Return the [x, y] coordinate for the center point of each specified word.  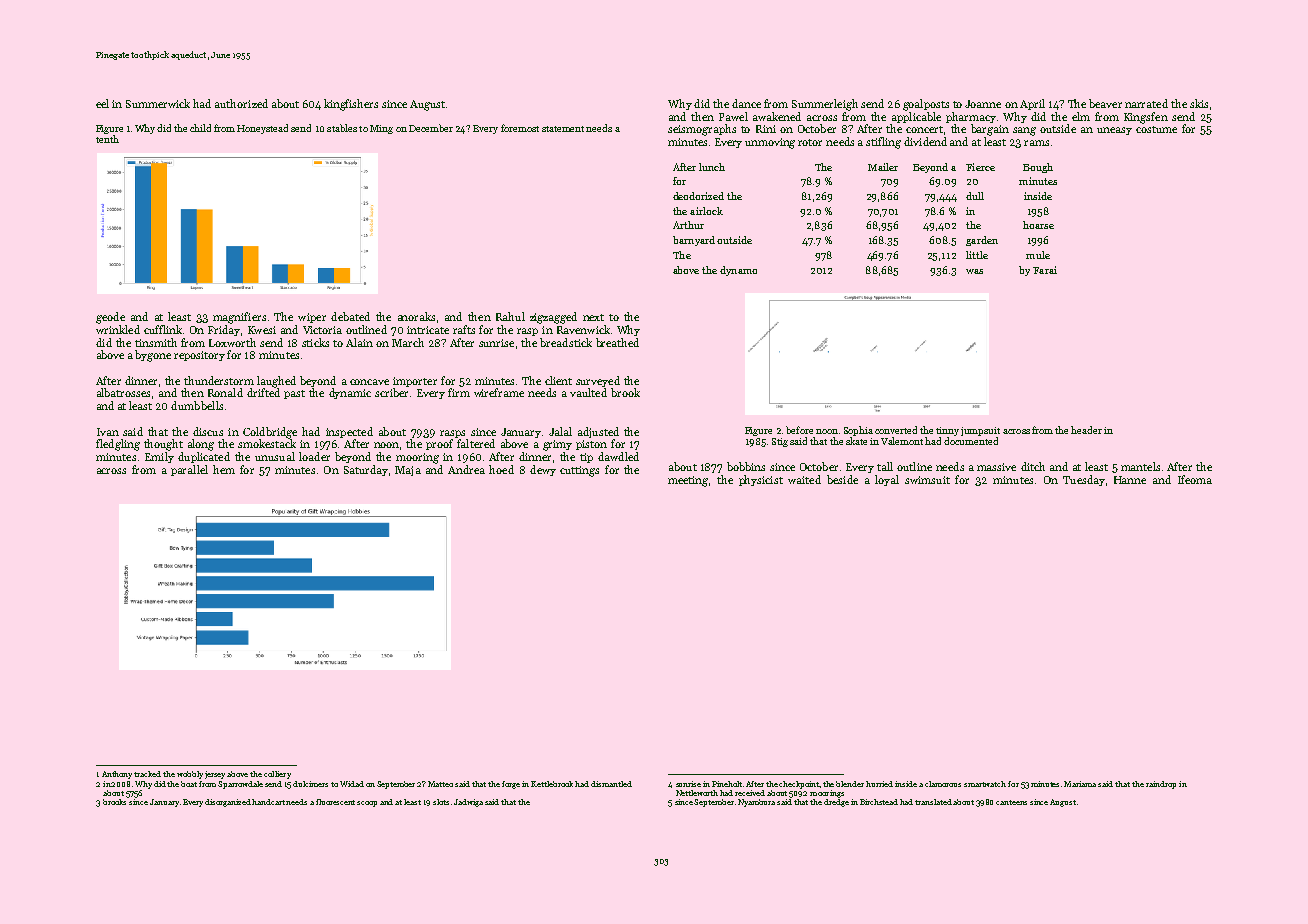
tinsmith [156, 342]
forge [511, 785]
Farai [1045, 270]
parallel [189, 470]
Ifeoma [1195, 479]
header [1086, 430]
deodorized [698, 196]
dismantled [611, 784]
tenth [107, 139]
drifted [263, 392]
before [799, 430]
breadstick [566, 342]
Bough [1038, 168]
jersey [215, 775]
